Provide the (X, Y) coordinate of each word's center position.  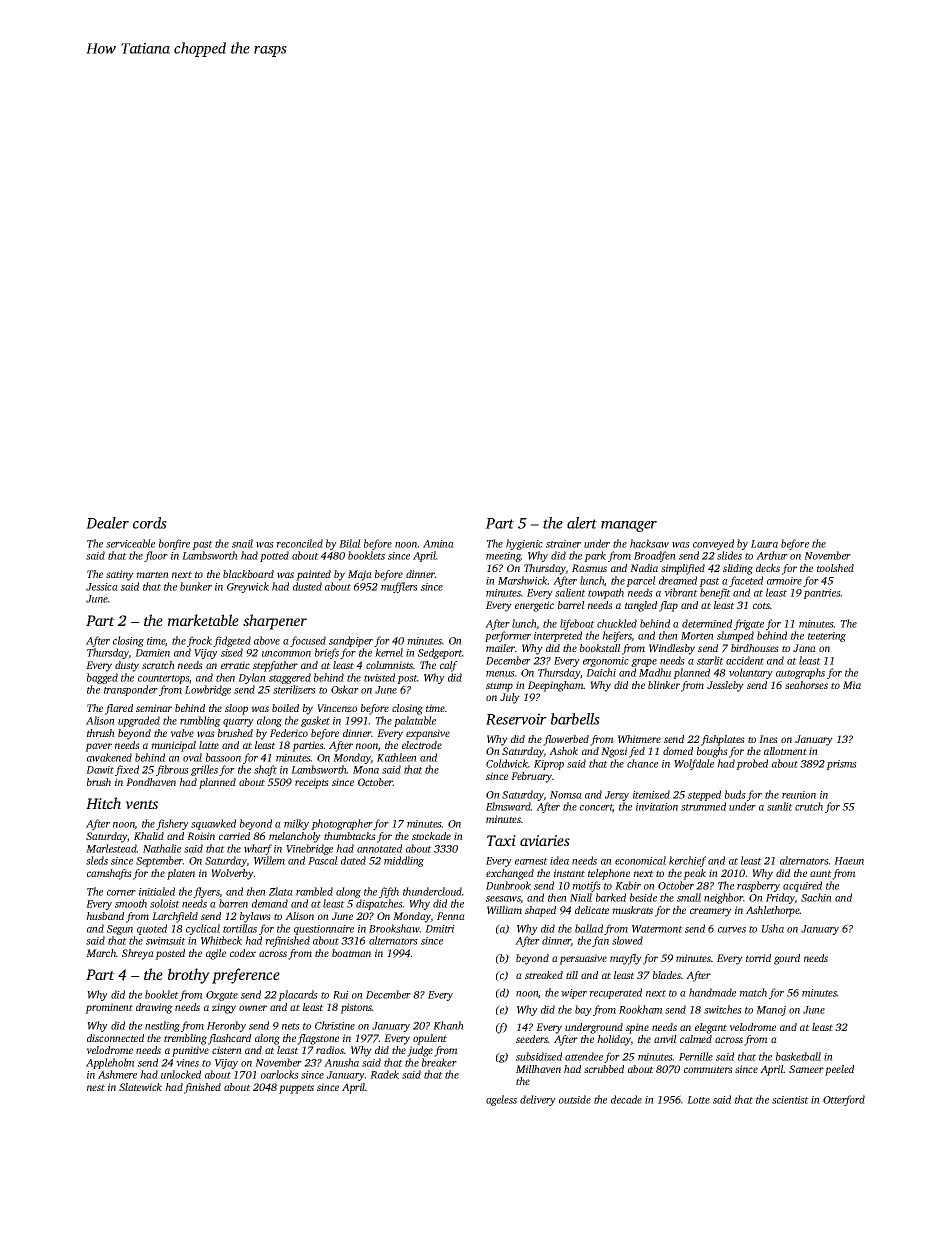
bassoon (223, 757)
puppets (296, 1089)
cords (150, 523)
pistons (356, 1008)
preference (246, 976)
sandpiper (351, 641)
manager (629, 526)
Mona (366, 770)
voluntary (751, 673)
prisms (841, 765)
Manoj (771, 1011)
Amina (438, 544)
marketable (203, 620)
